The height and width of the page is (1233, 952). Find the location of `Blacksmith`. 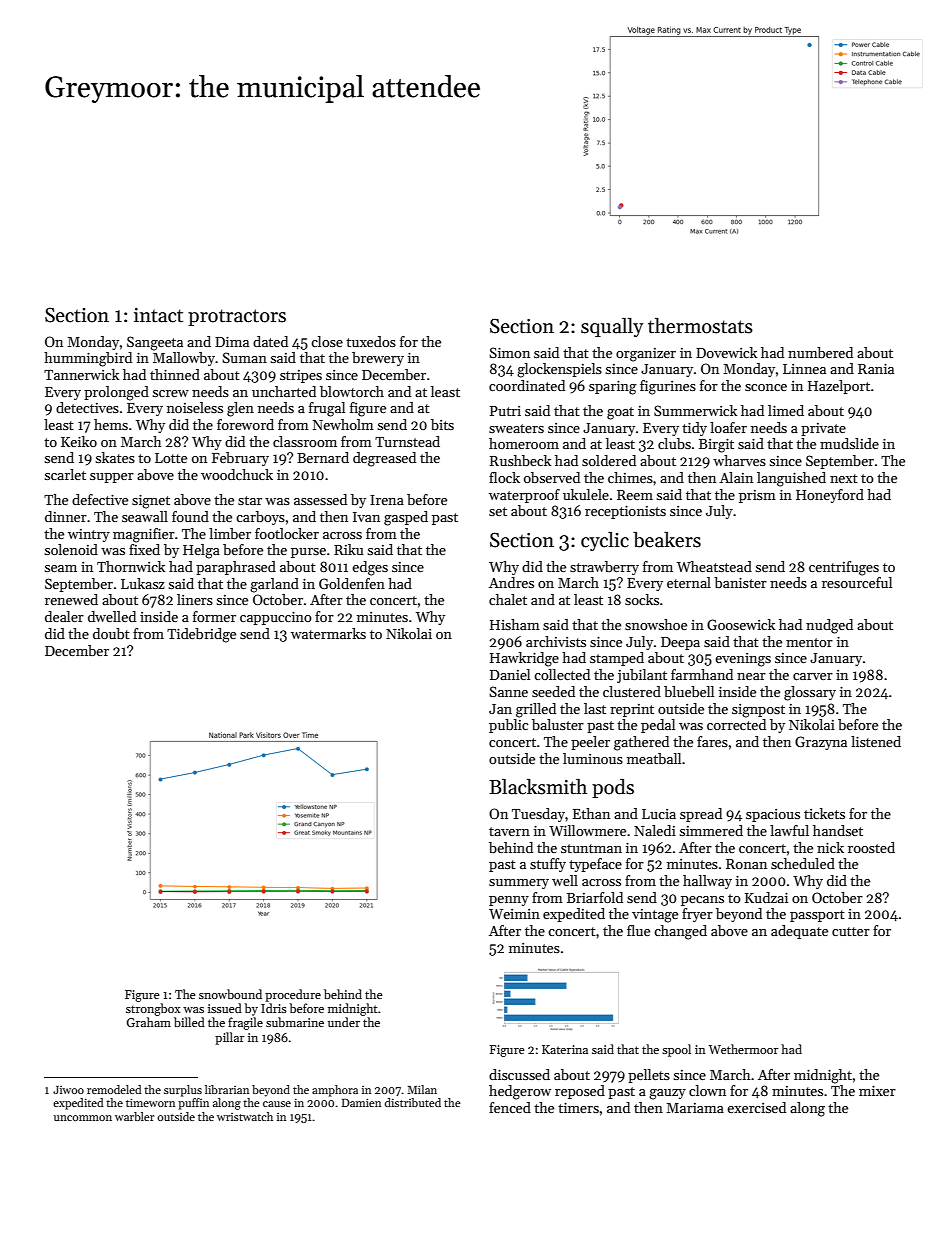

Blacksmith is located at coordinates (538, 787).
